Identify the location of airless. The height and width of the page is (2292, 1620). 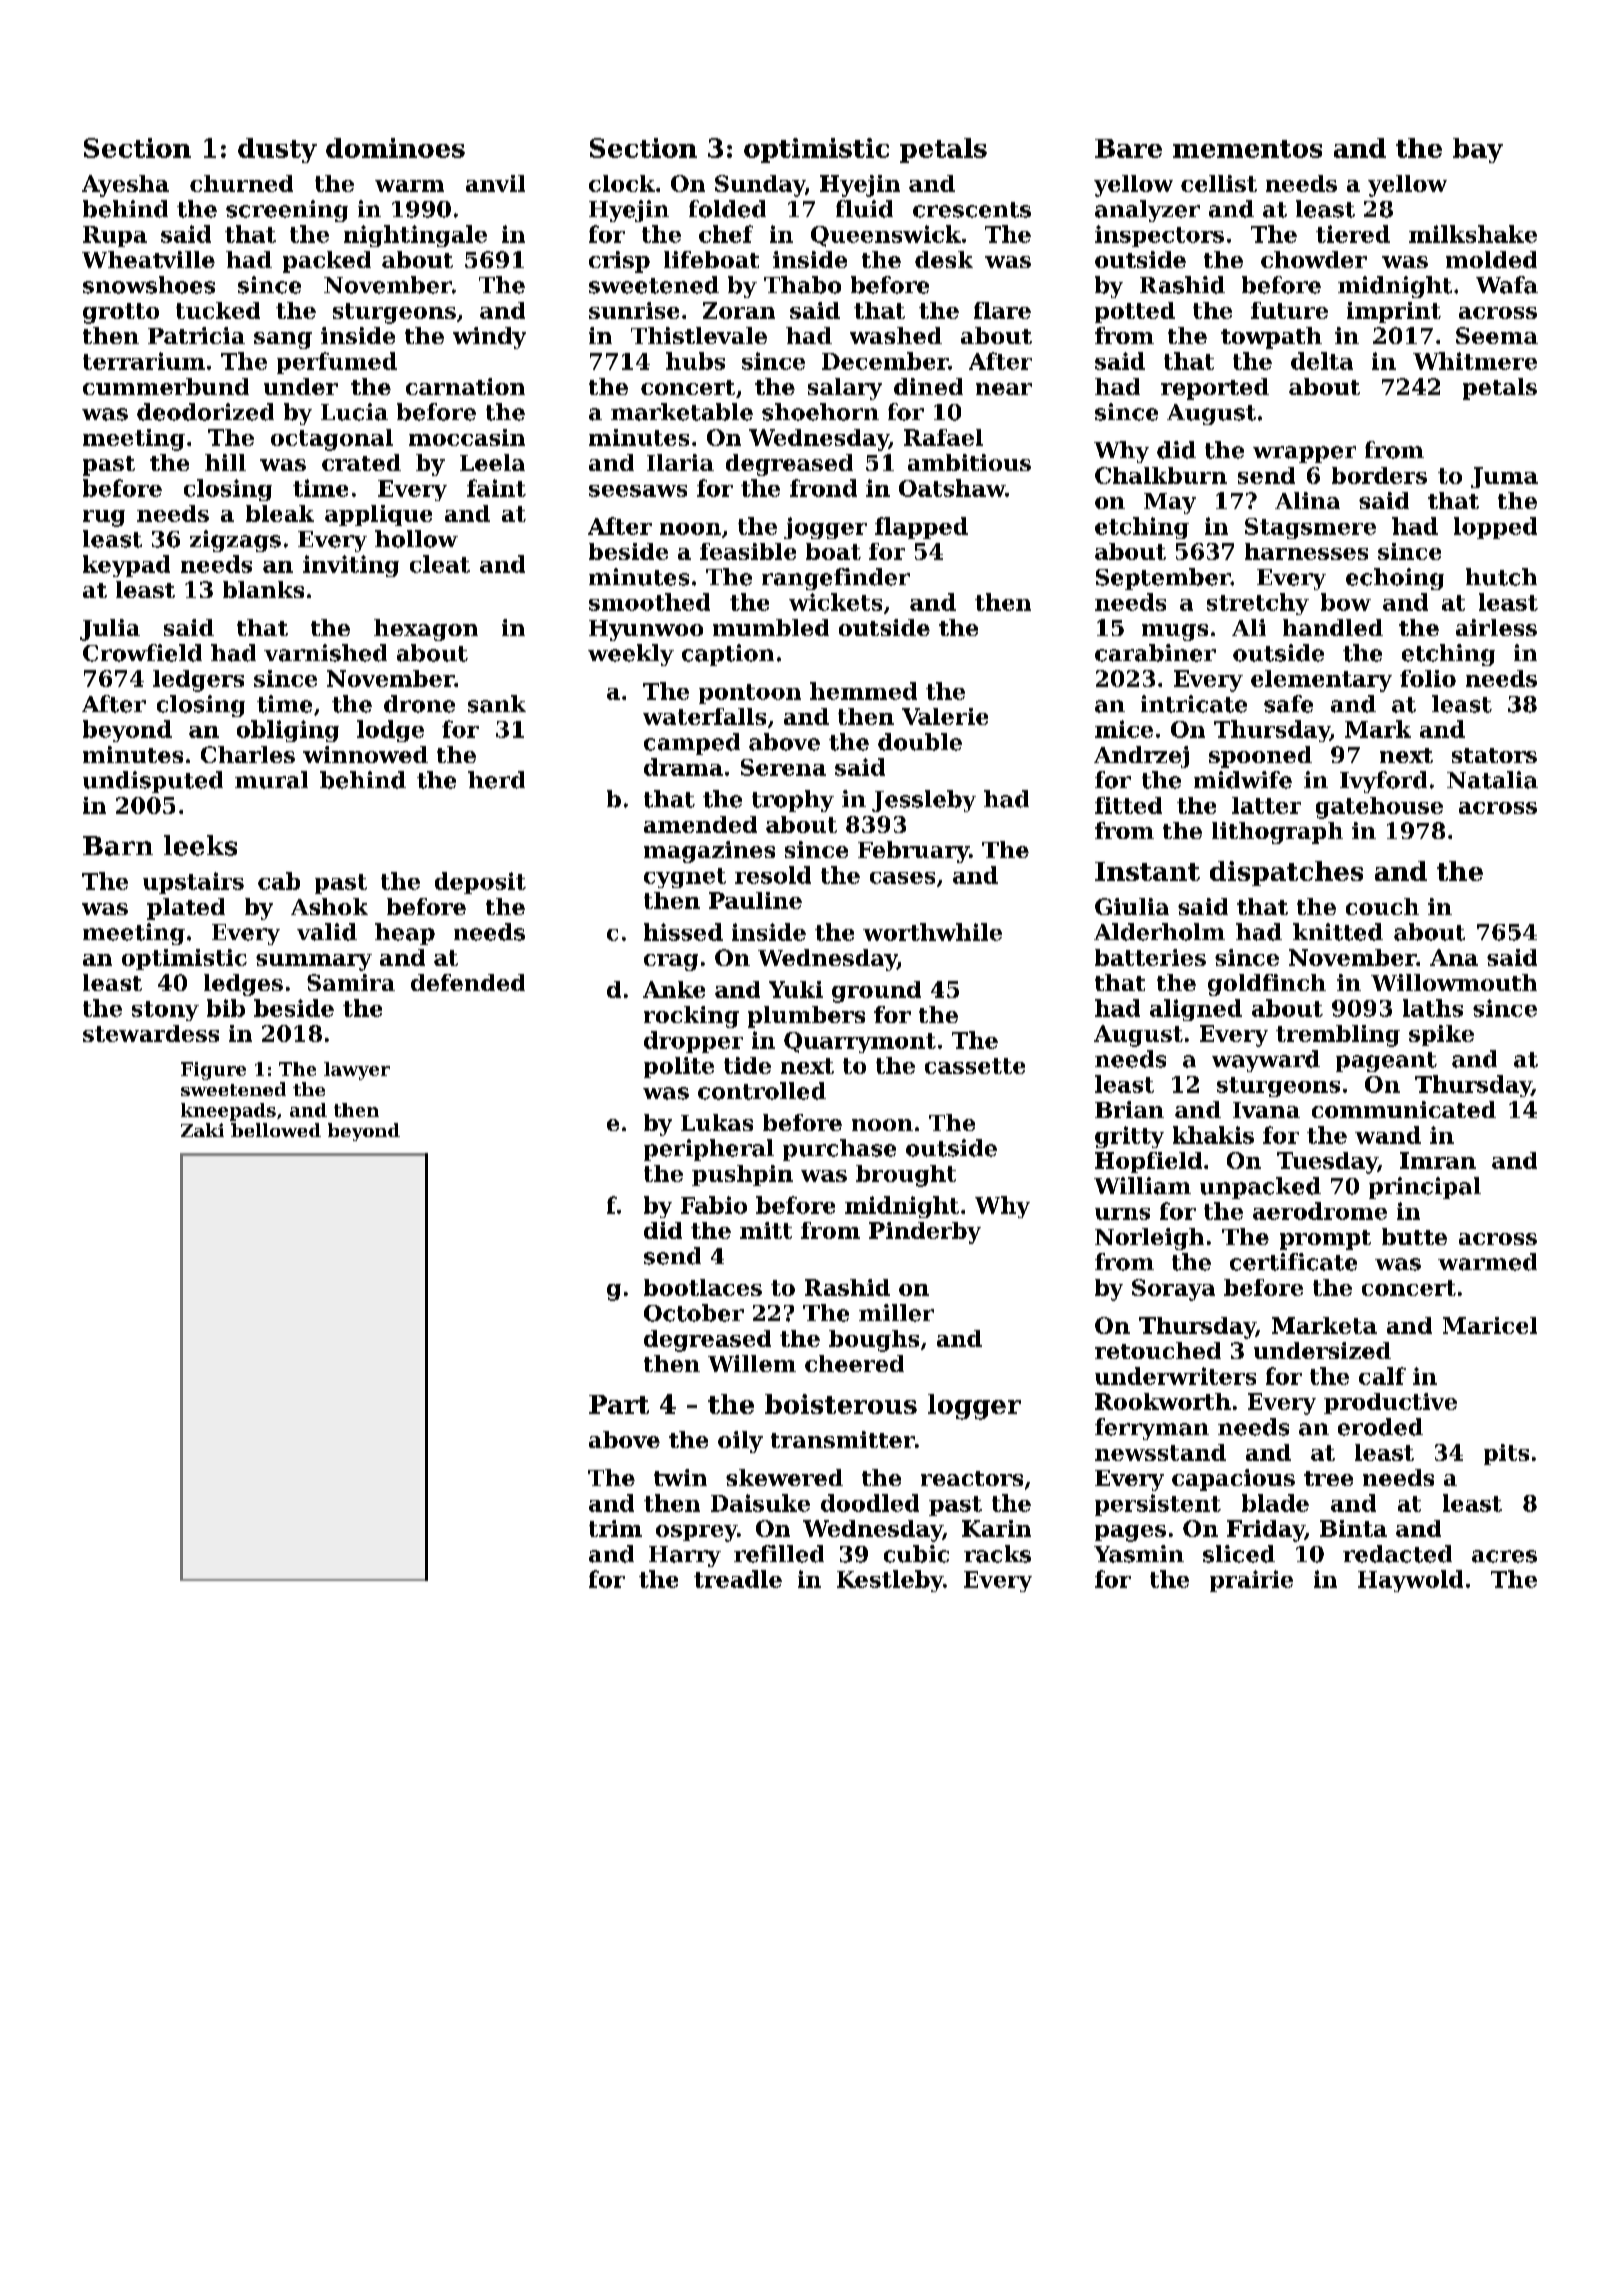
(1496, 627).
